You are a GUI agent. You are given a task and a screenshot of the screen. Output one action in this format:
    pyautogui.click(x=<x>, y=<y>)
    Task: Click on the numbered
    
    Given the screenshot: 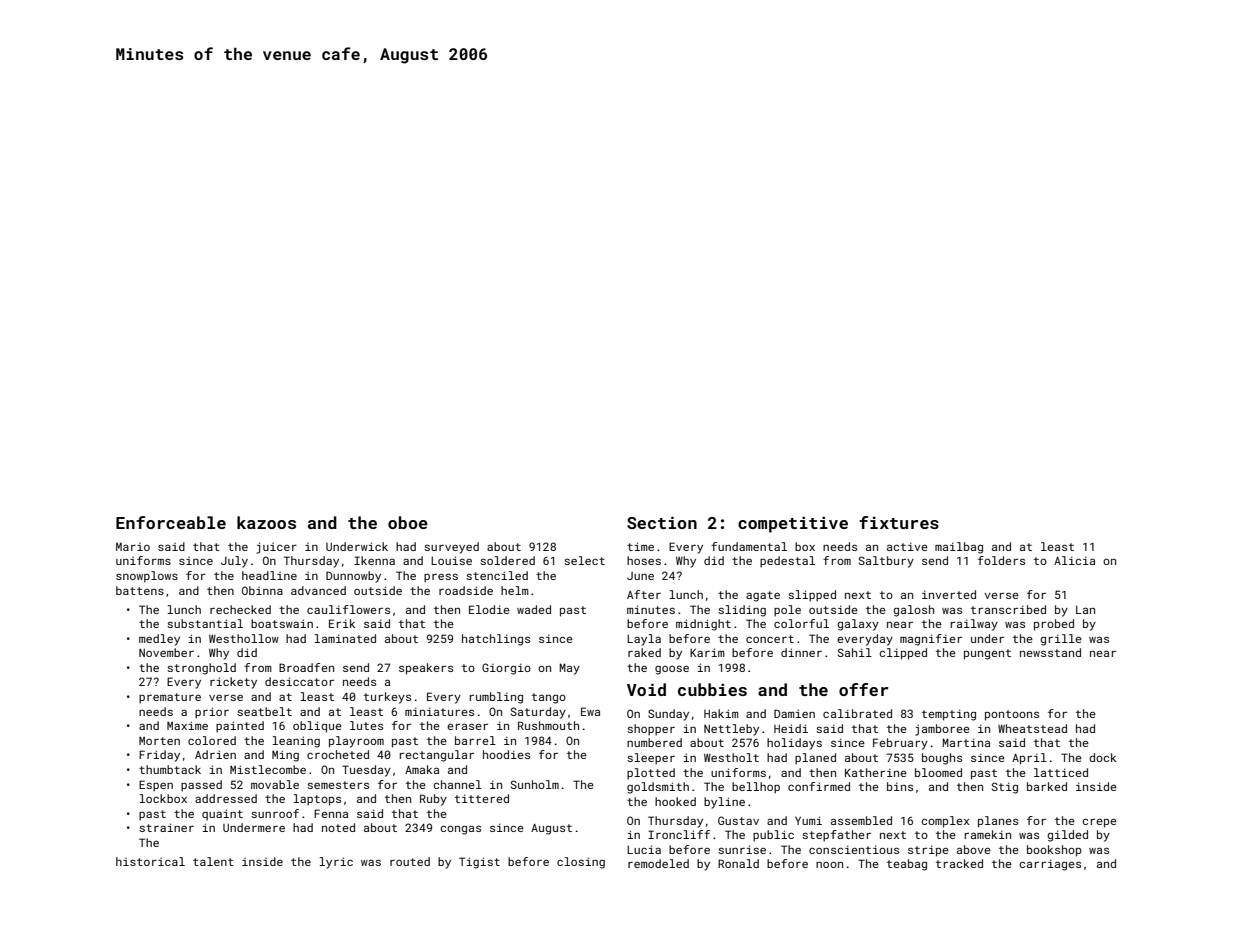 What is the action you would take?
    pyautogui.click(x=654, y=742)
